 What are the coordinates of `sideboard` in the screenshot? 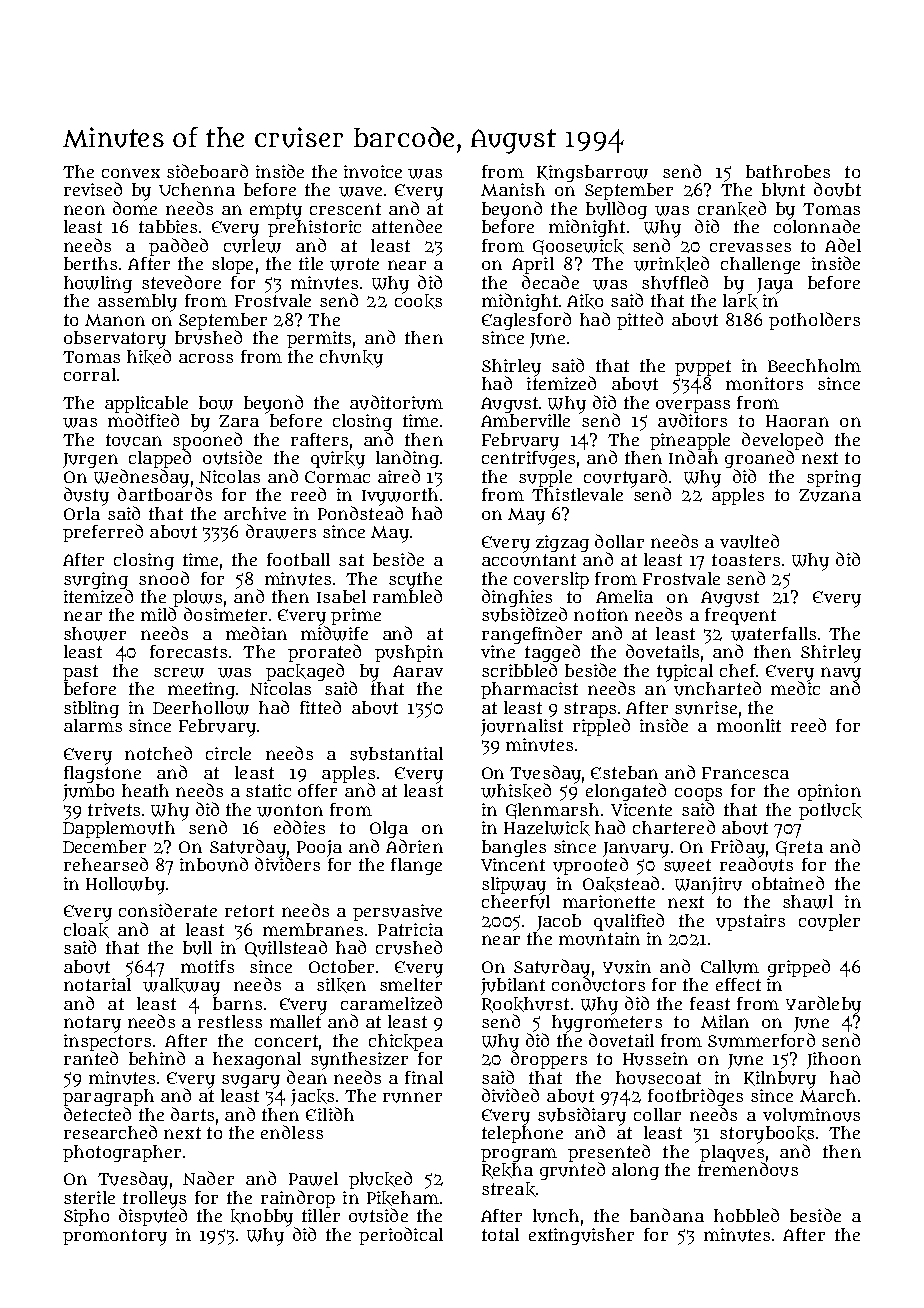 It's located at (207, 171).
